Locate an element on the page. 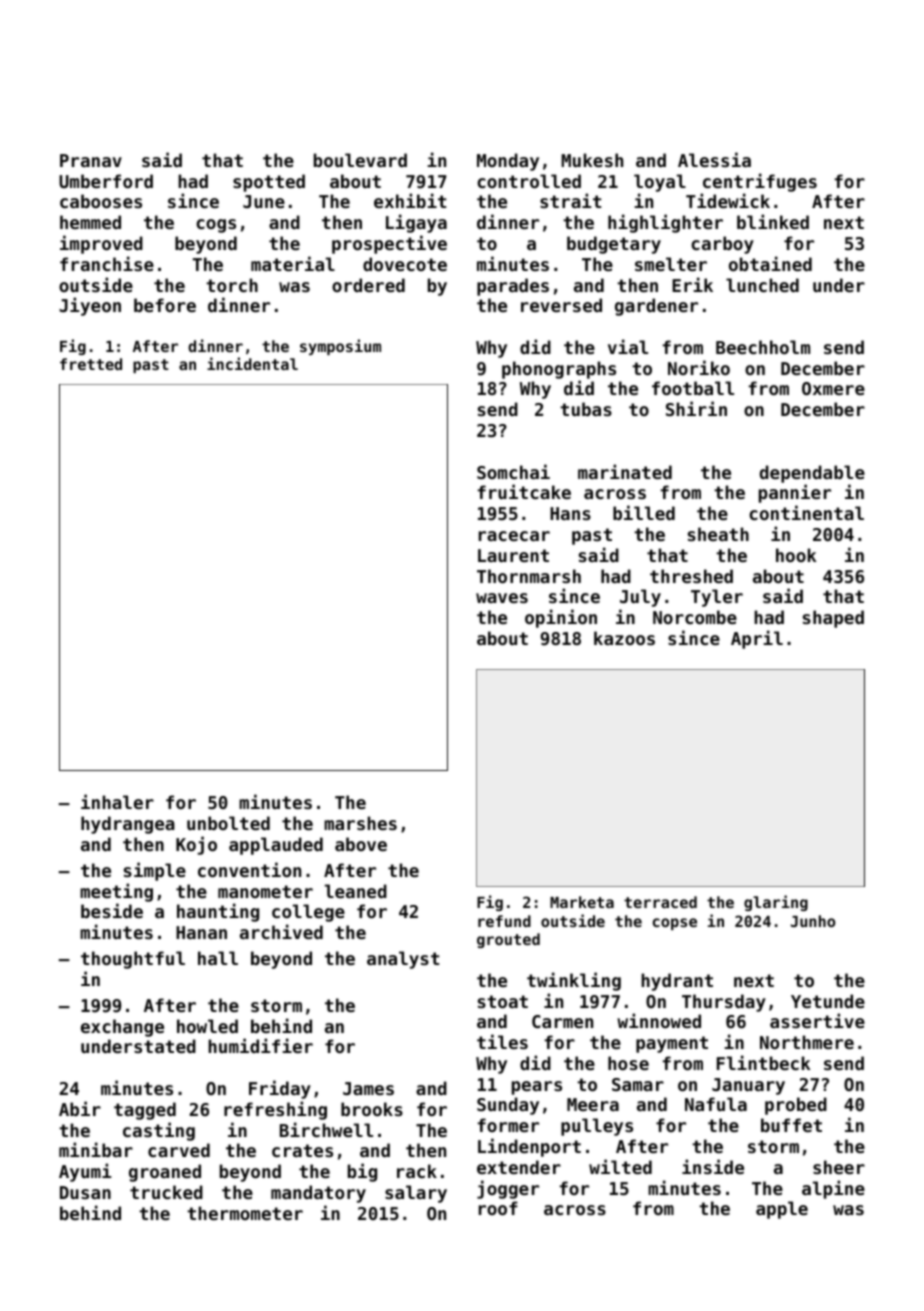 This page has width=924, height=1311. dovecote is located at coordinates (405, 264).
